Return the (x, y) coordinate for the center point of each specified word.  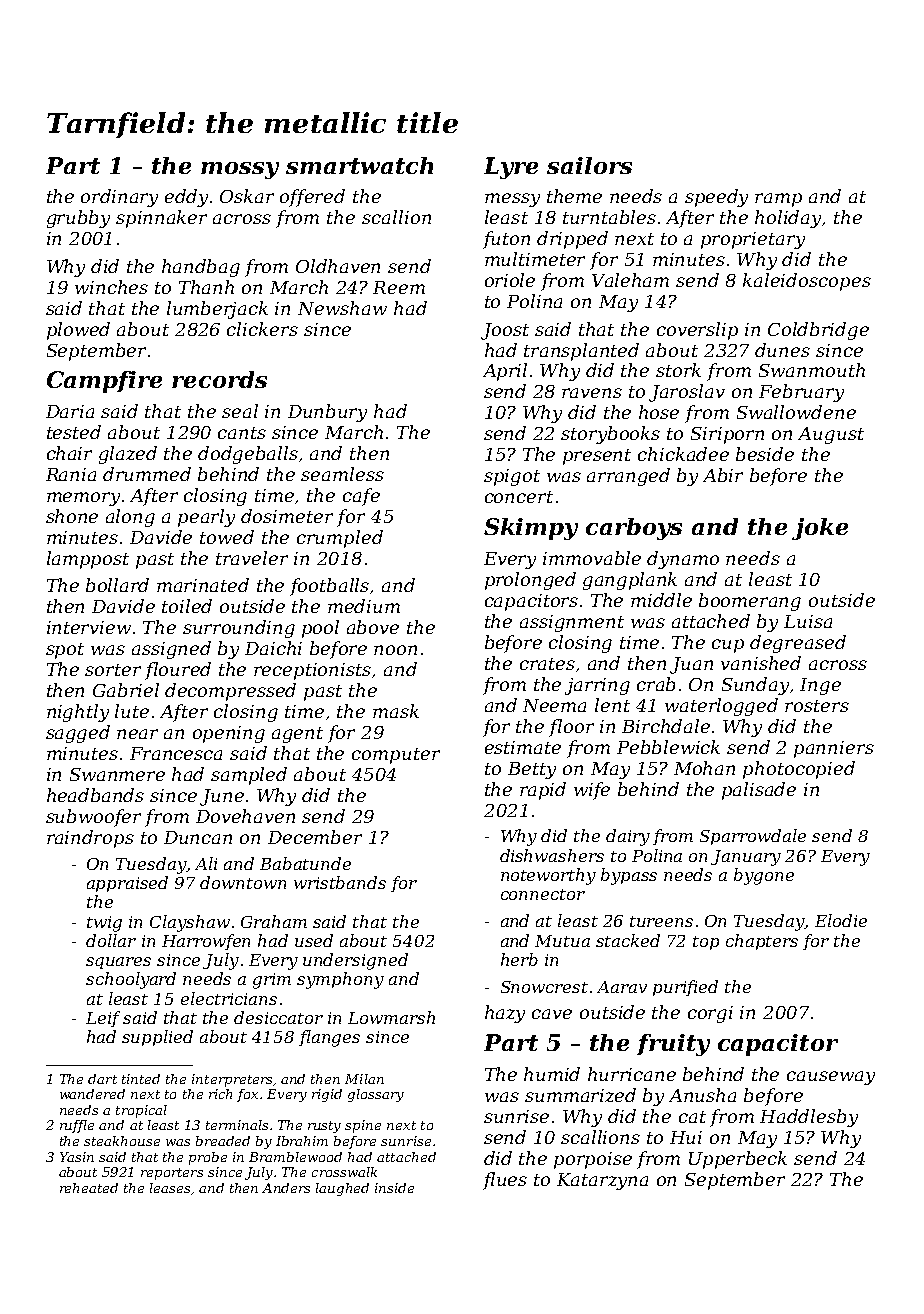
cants (242, 433)
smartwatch (359, 165)
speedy (716, 198)
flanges (329, 1038)
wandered (92, 1094)
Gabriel (126, 690)
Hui (686, 1137)
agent (297, 735)
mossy (240, 170)
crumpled (340, 539)
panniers (834, 749)
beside (765, 454)
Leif (103, 1019)
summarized (580, 1095)
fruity (673, 1045)
